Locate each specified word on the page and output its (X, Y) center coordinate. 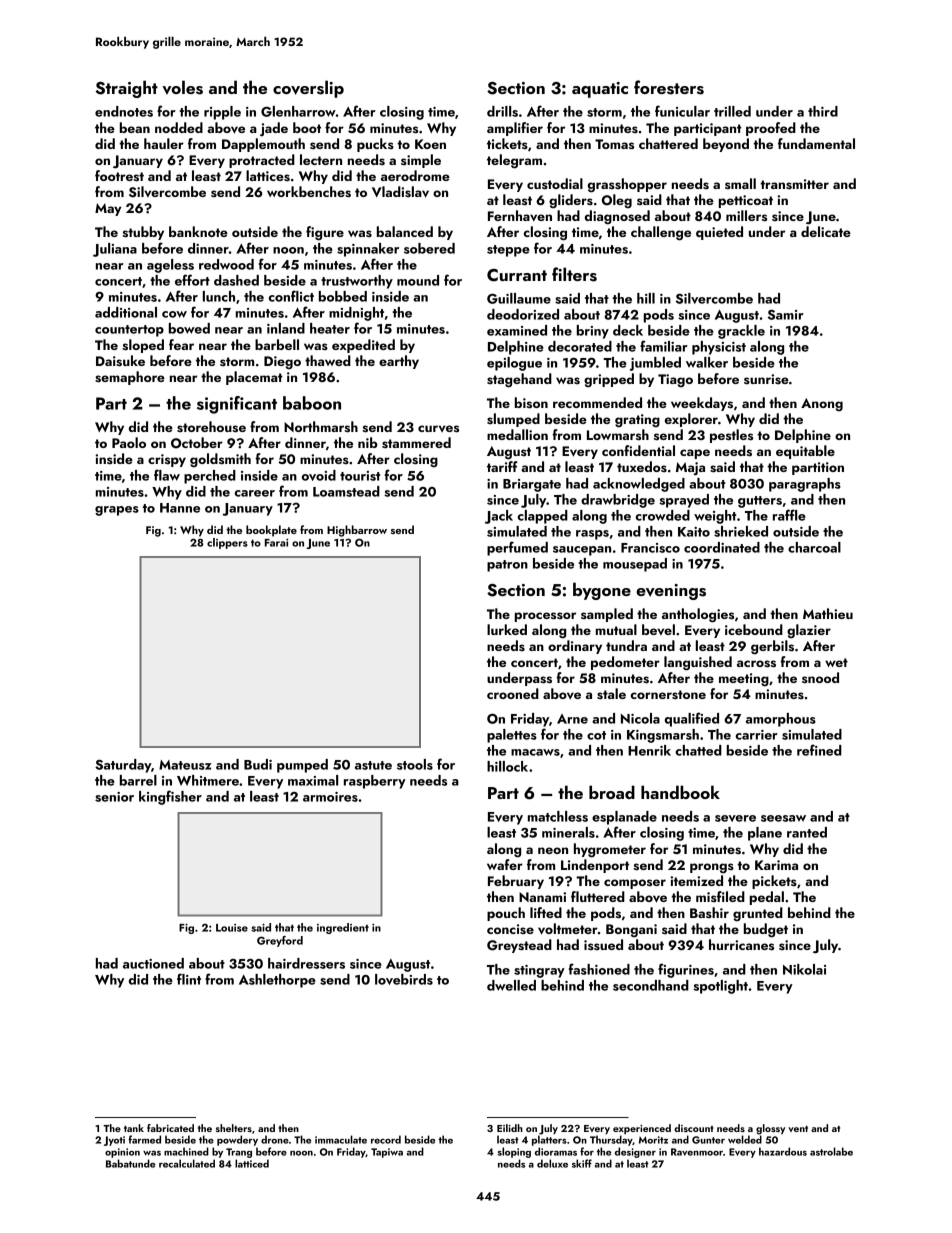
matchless (558, 816)
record (386, 1139)
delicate (826, 231)
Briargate (532, 485)
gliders (571, 201)
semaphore (130, 378)
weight (715, 517)
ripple (222, 113)
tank (134, 1128)
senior (114, 797)
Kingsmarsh (663, 736)
